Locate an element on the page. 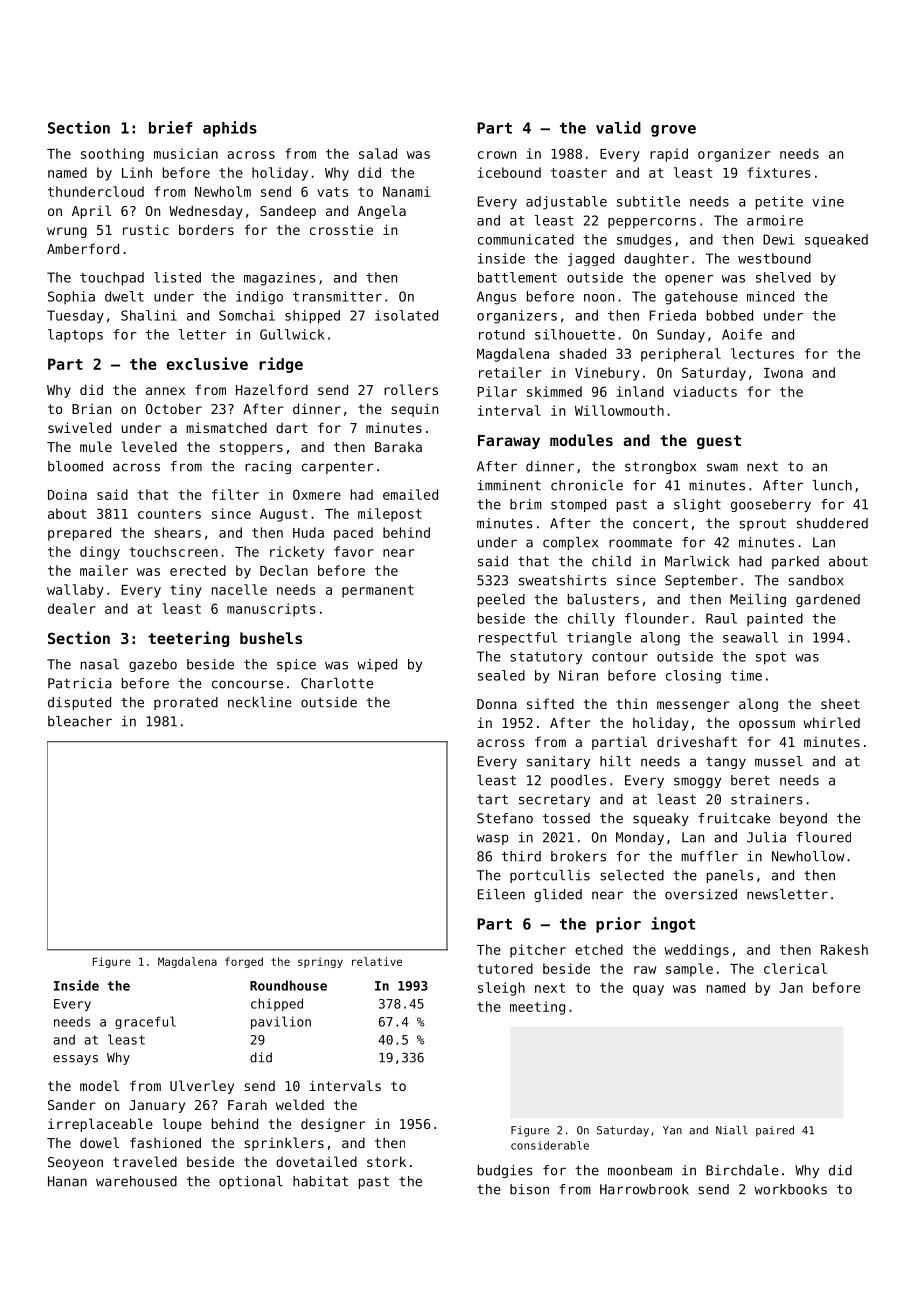  Tuesday is located at coordinates (75, 317).
